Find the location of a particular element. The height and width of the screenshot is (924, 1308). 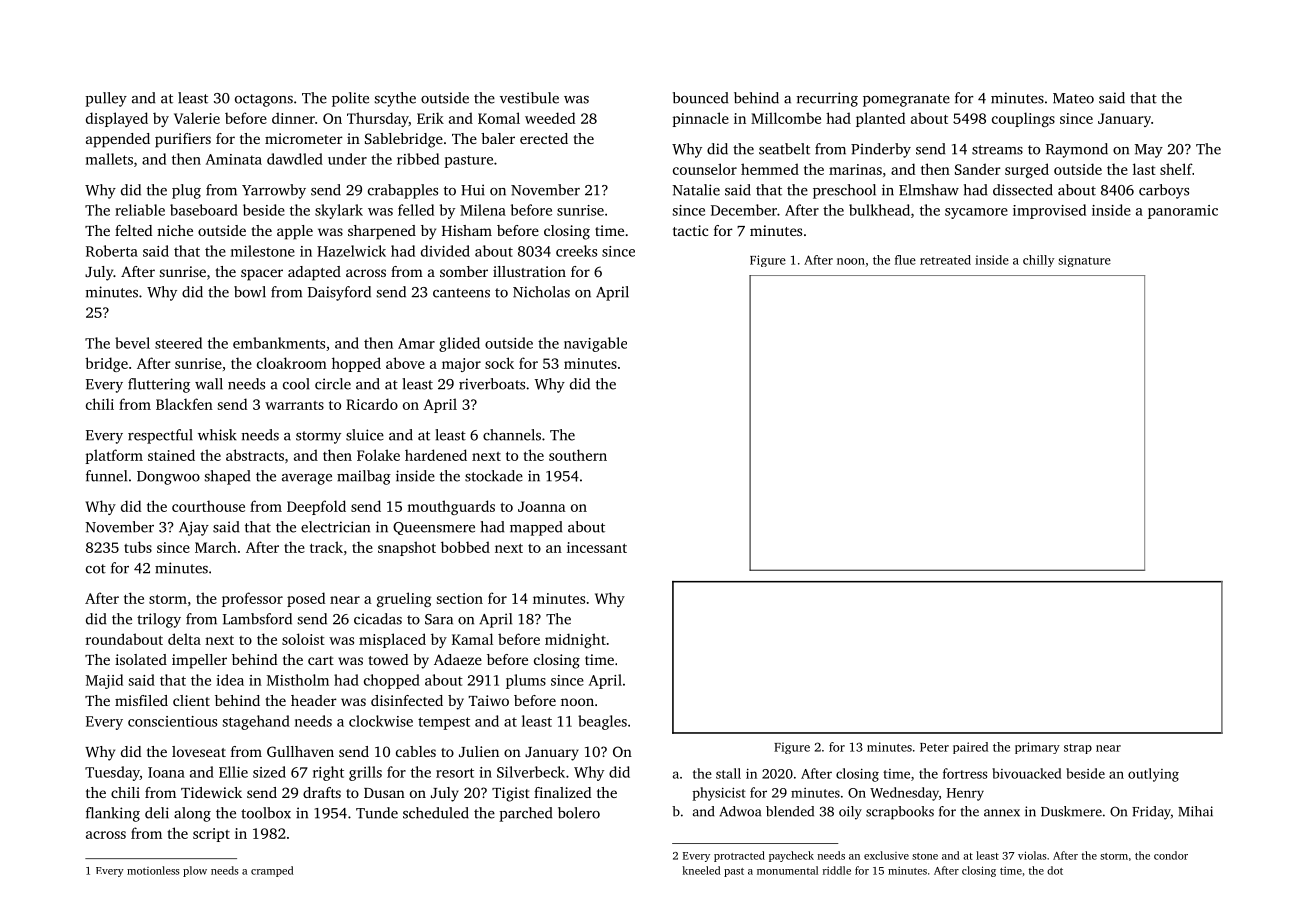

kneeled is located at coordinates (701, 870).
